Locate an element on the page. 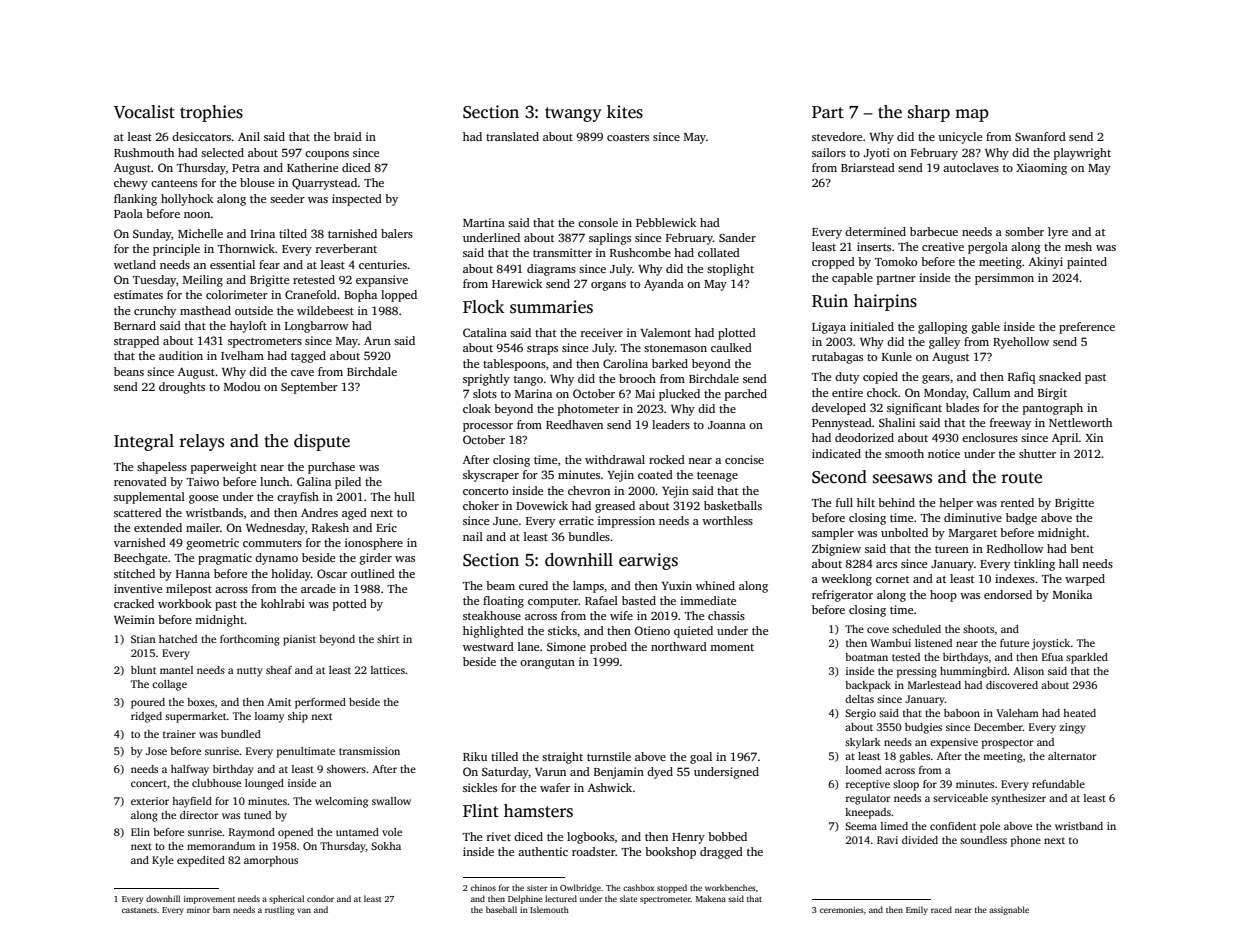 This page has width=1233, height=952. sticks is located at coordinates (562, 630).
